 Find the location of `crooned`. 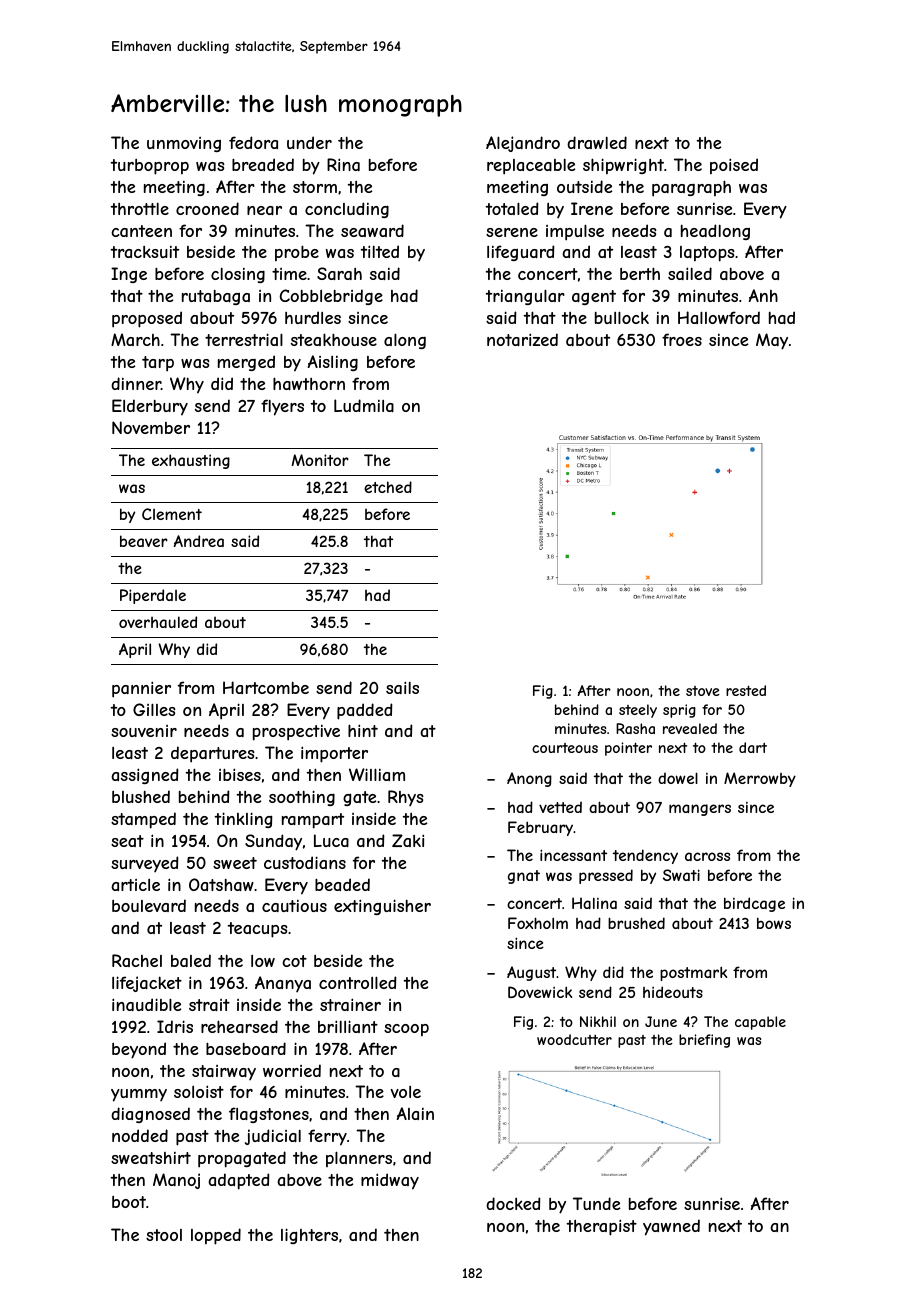

crooned is located at coordinates (207, 208).
